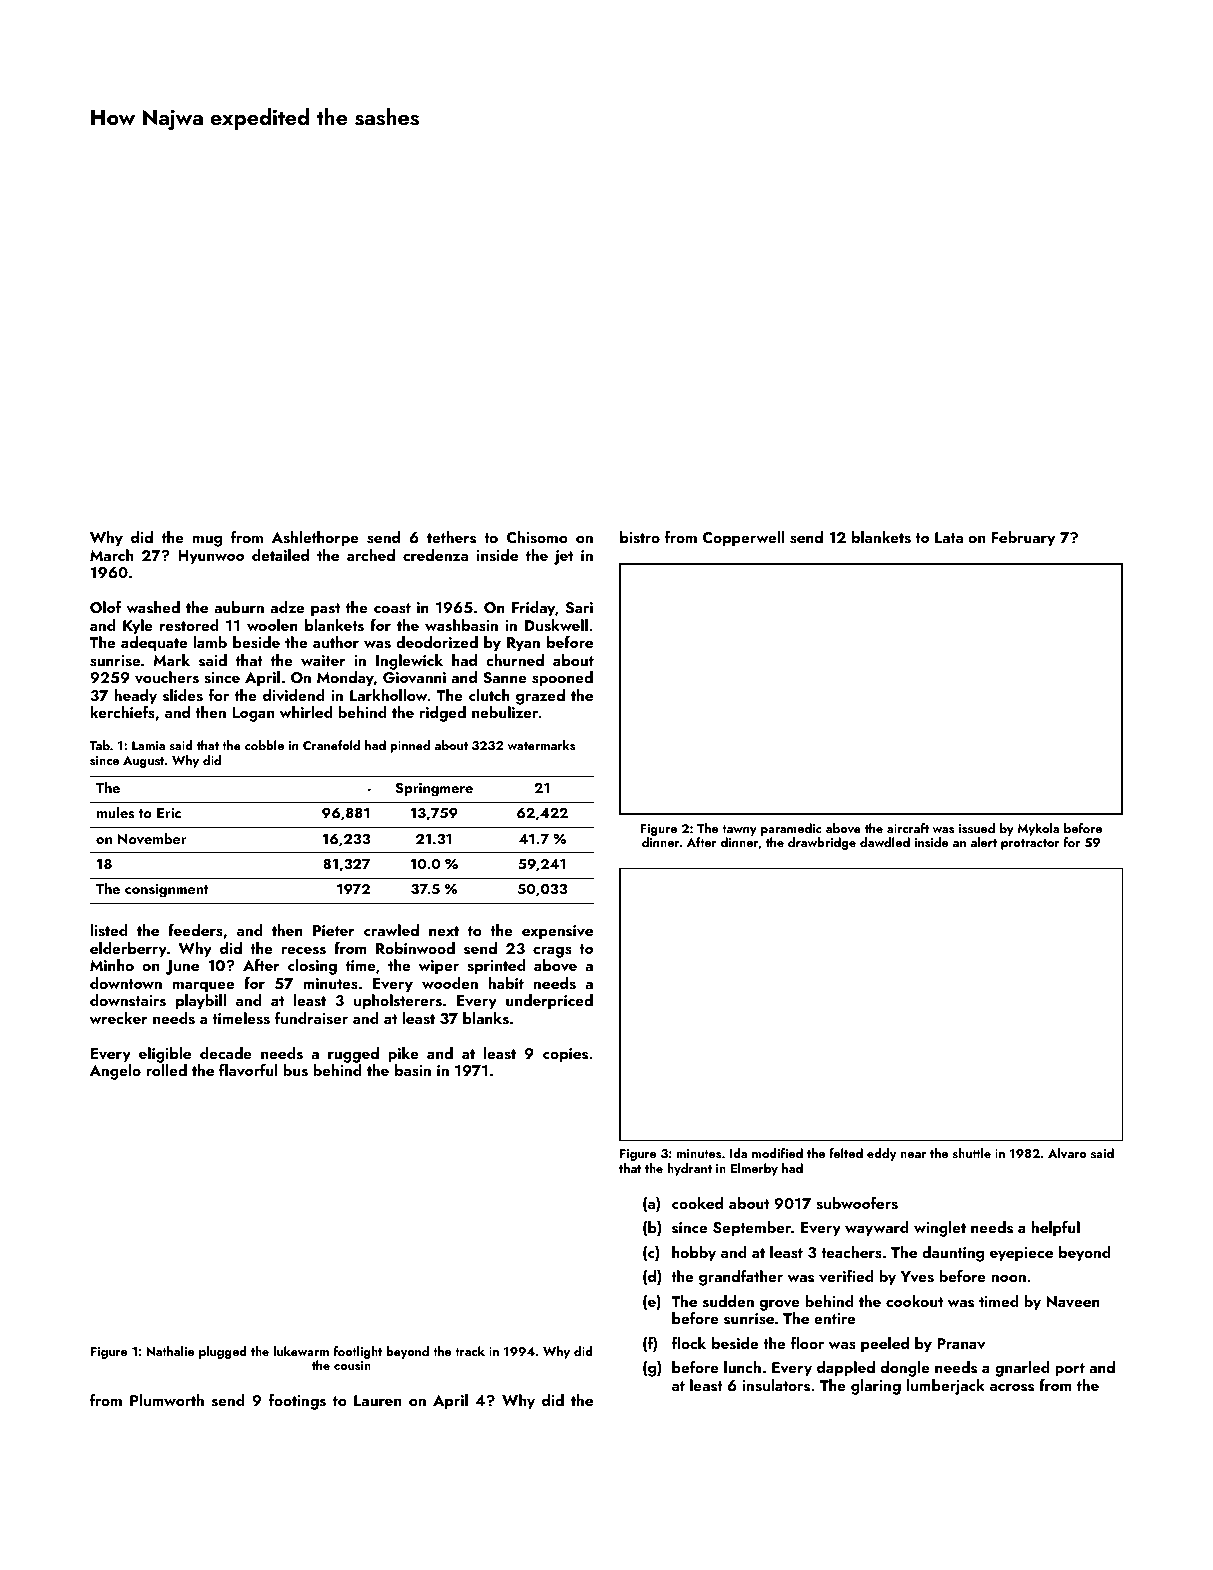 The width and height of the page is (1213, 1570). I want to click on Plumworth, so click(167, 1400).
